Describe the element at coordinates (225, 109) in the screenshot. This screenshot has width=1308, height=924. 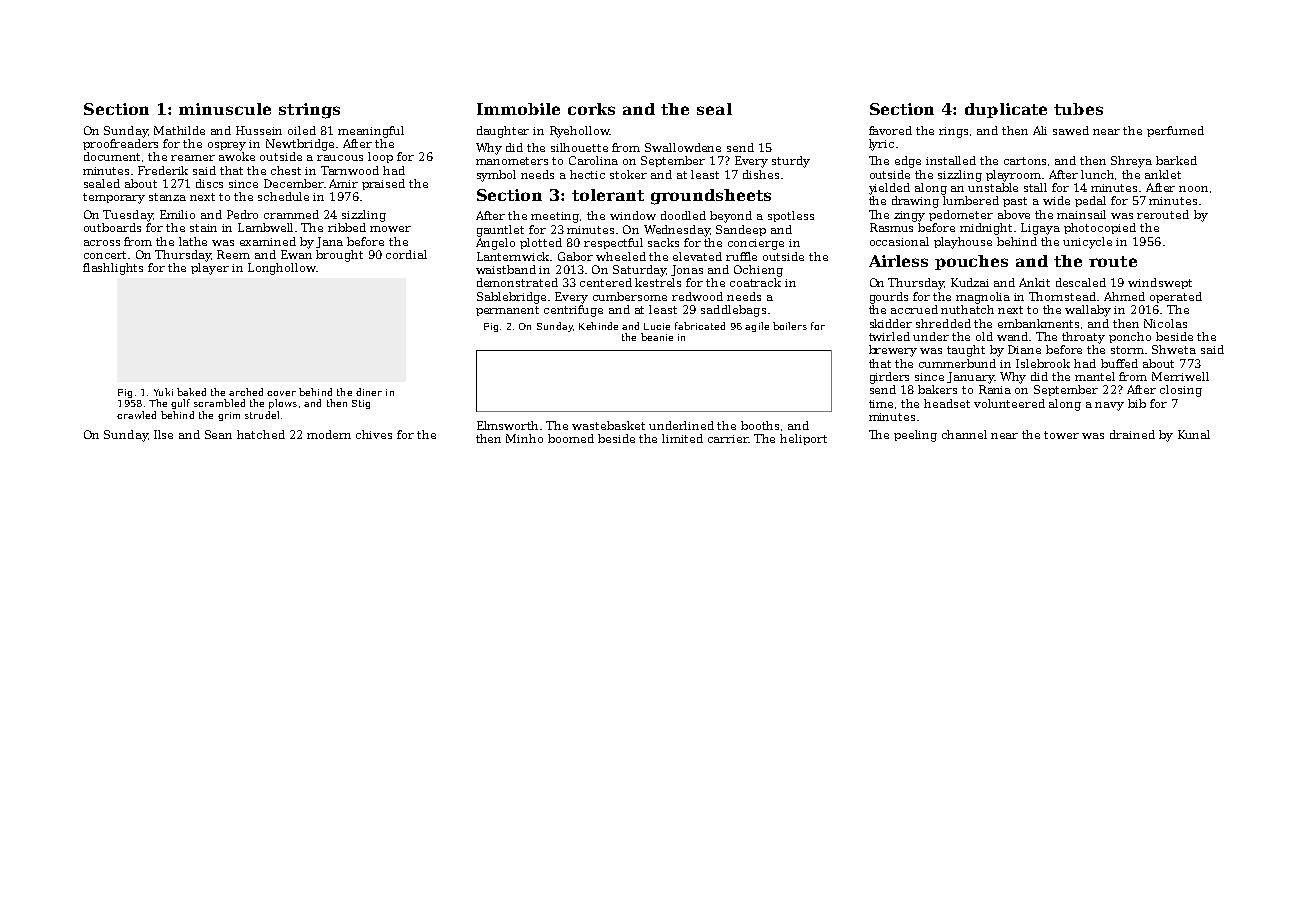
I see `minuscule` at that location.
